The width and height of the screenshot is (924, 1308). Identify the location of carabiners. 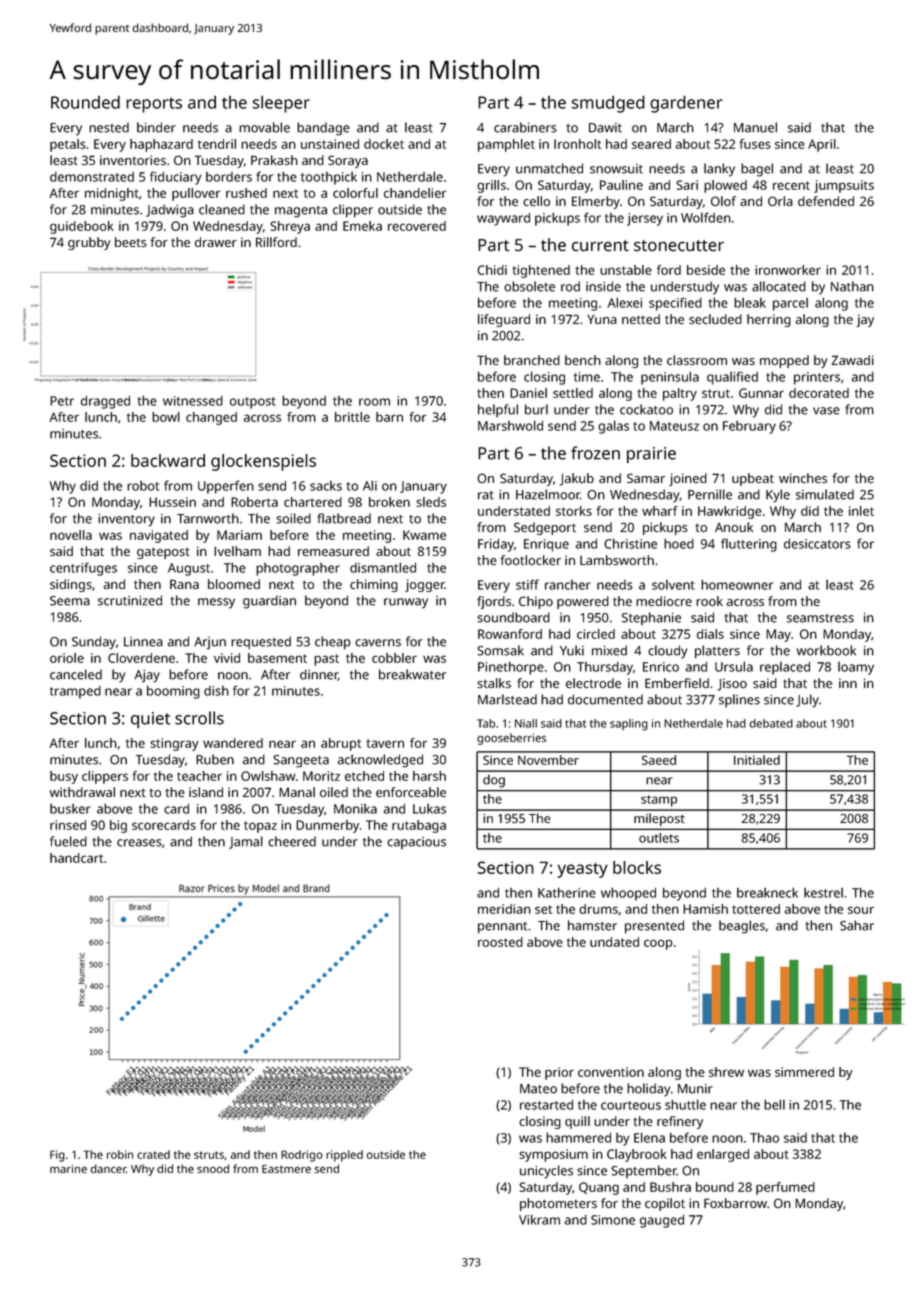
(525, 127).
